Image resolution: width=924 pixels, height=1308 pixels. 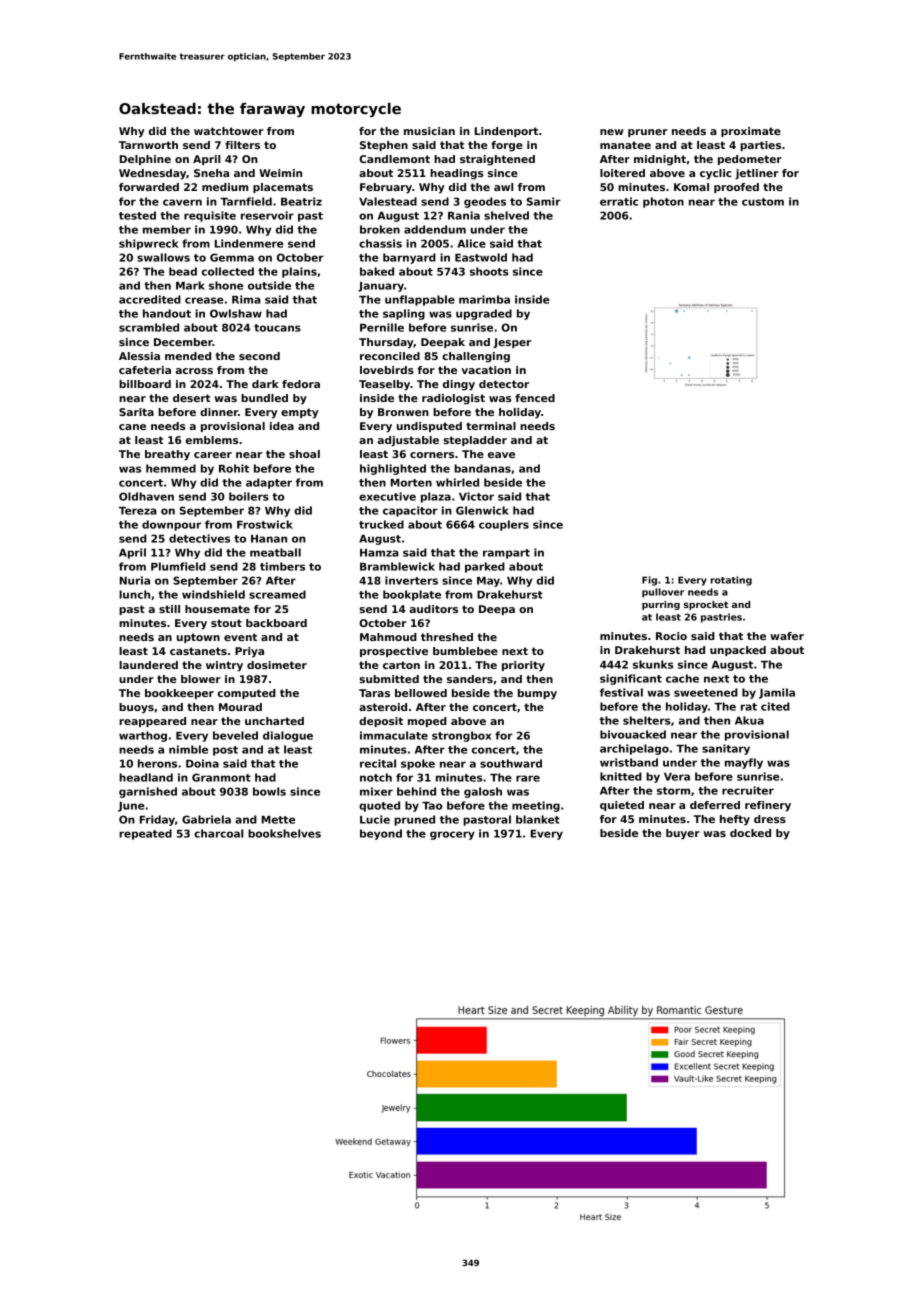 I want to click on placemats, so click(x=283, y=188).
